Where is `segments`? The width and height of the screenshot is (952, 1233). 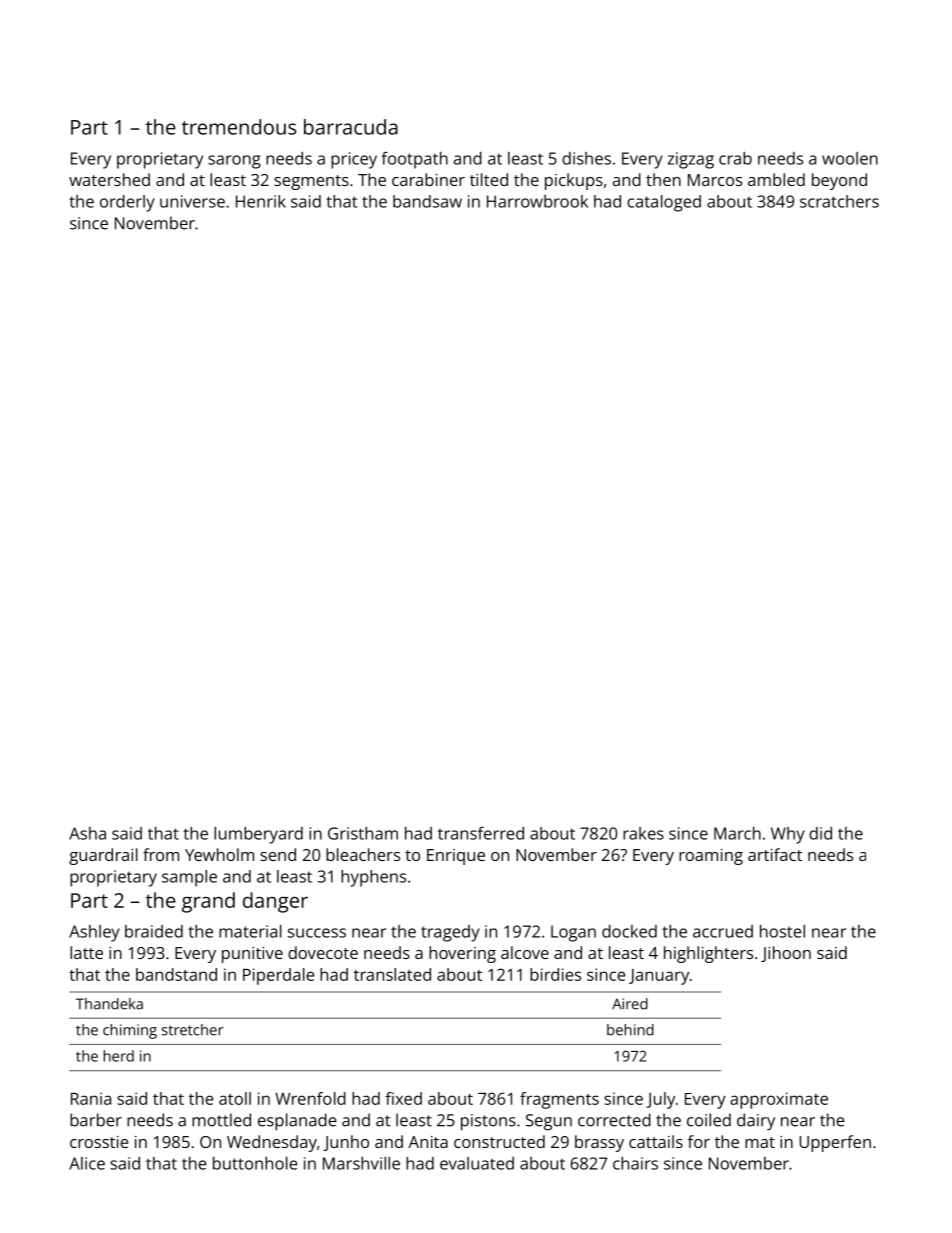
segments is located at coordinates (311, 182).
